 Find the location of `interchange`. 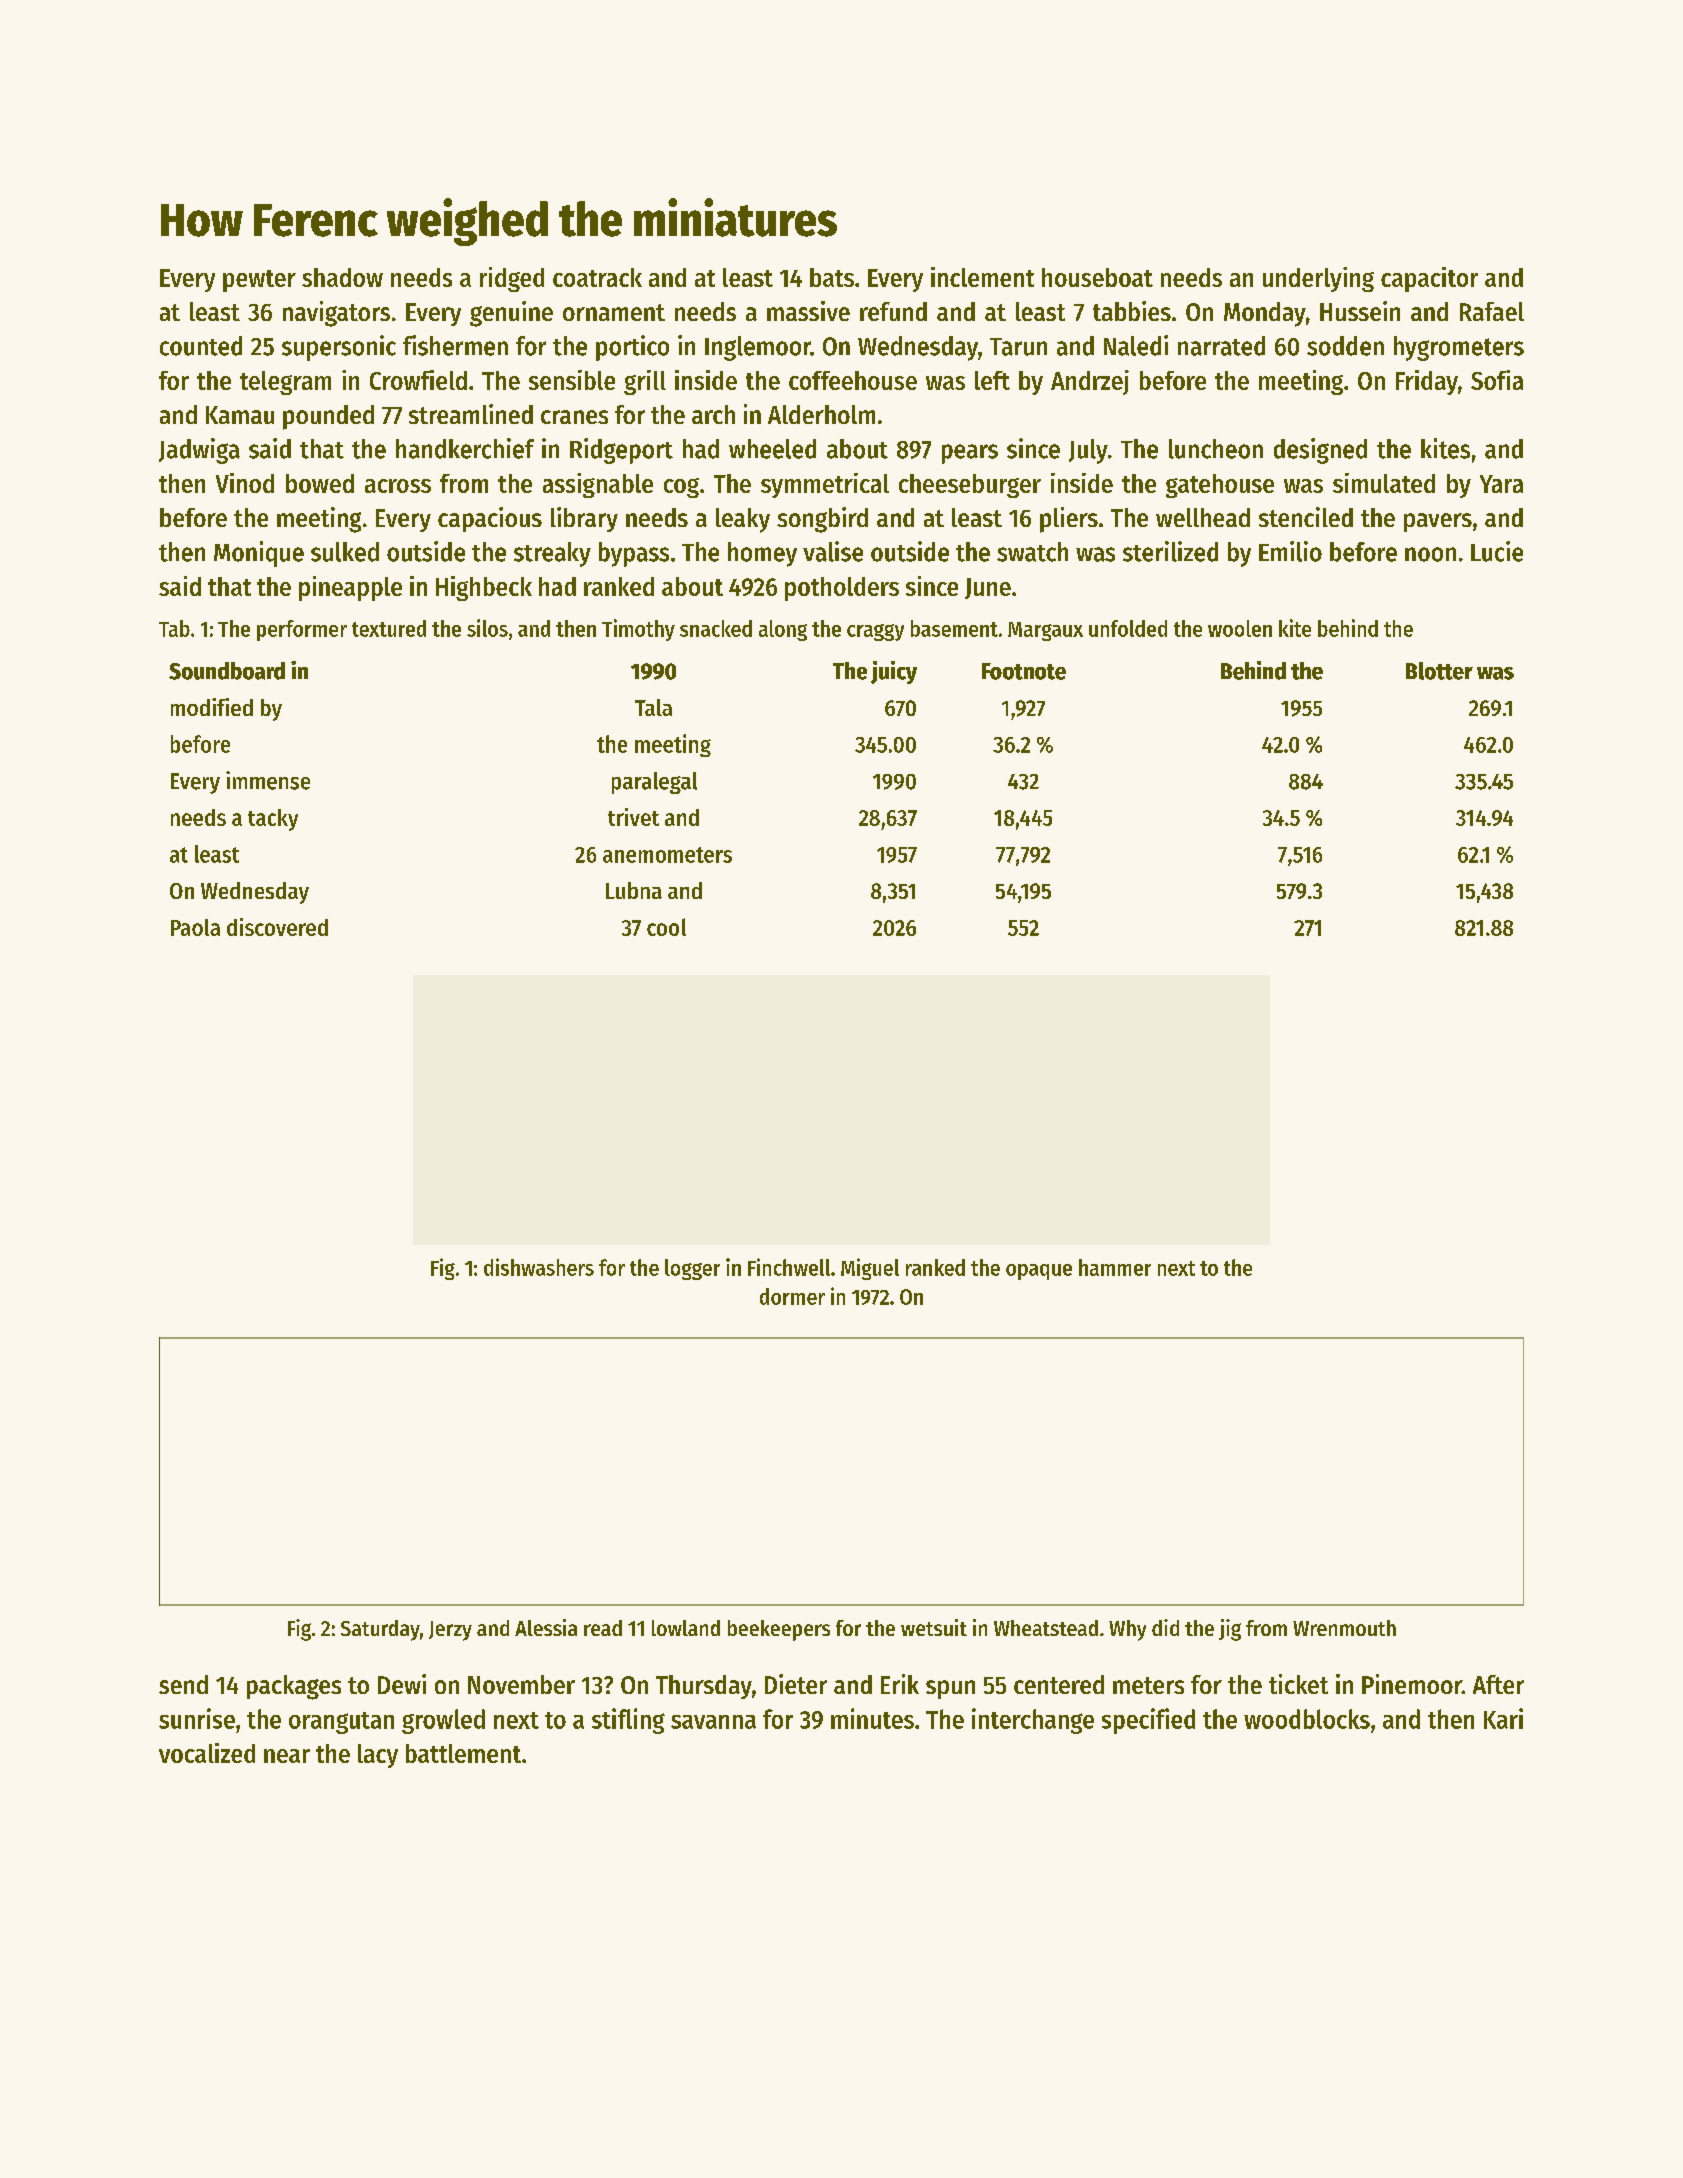

interchange is located at coordinates (1033, 1721).
